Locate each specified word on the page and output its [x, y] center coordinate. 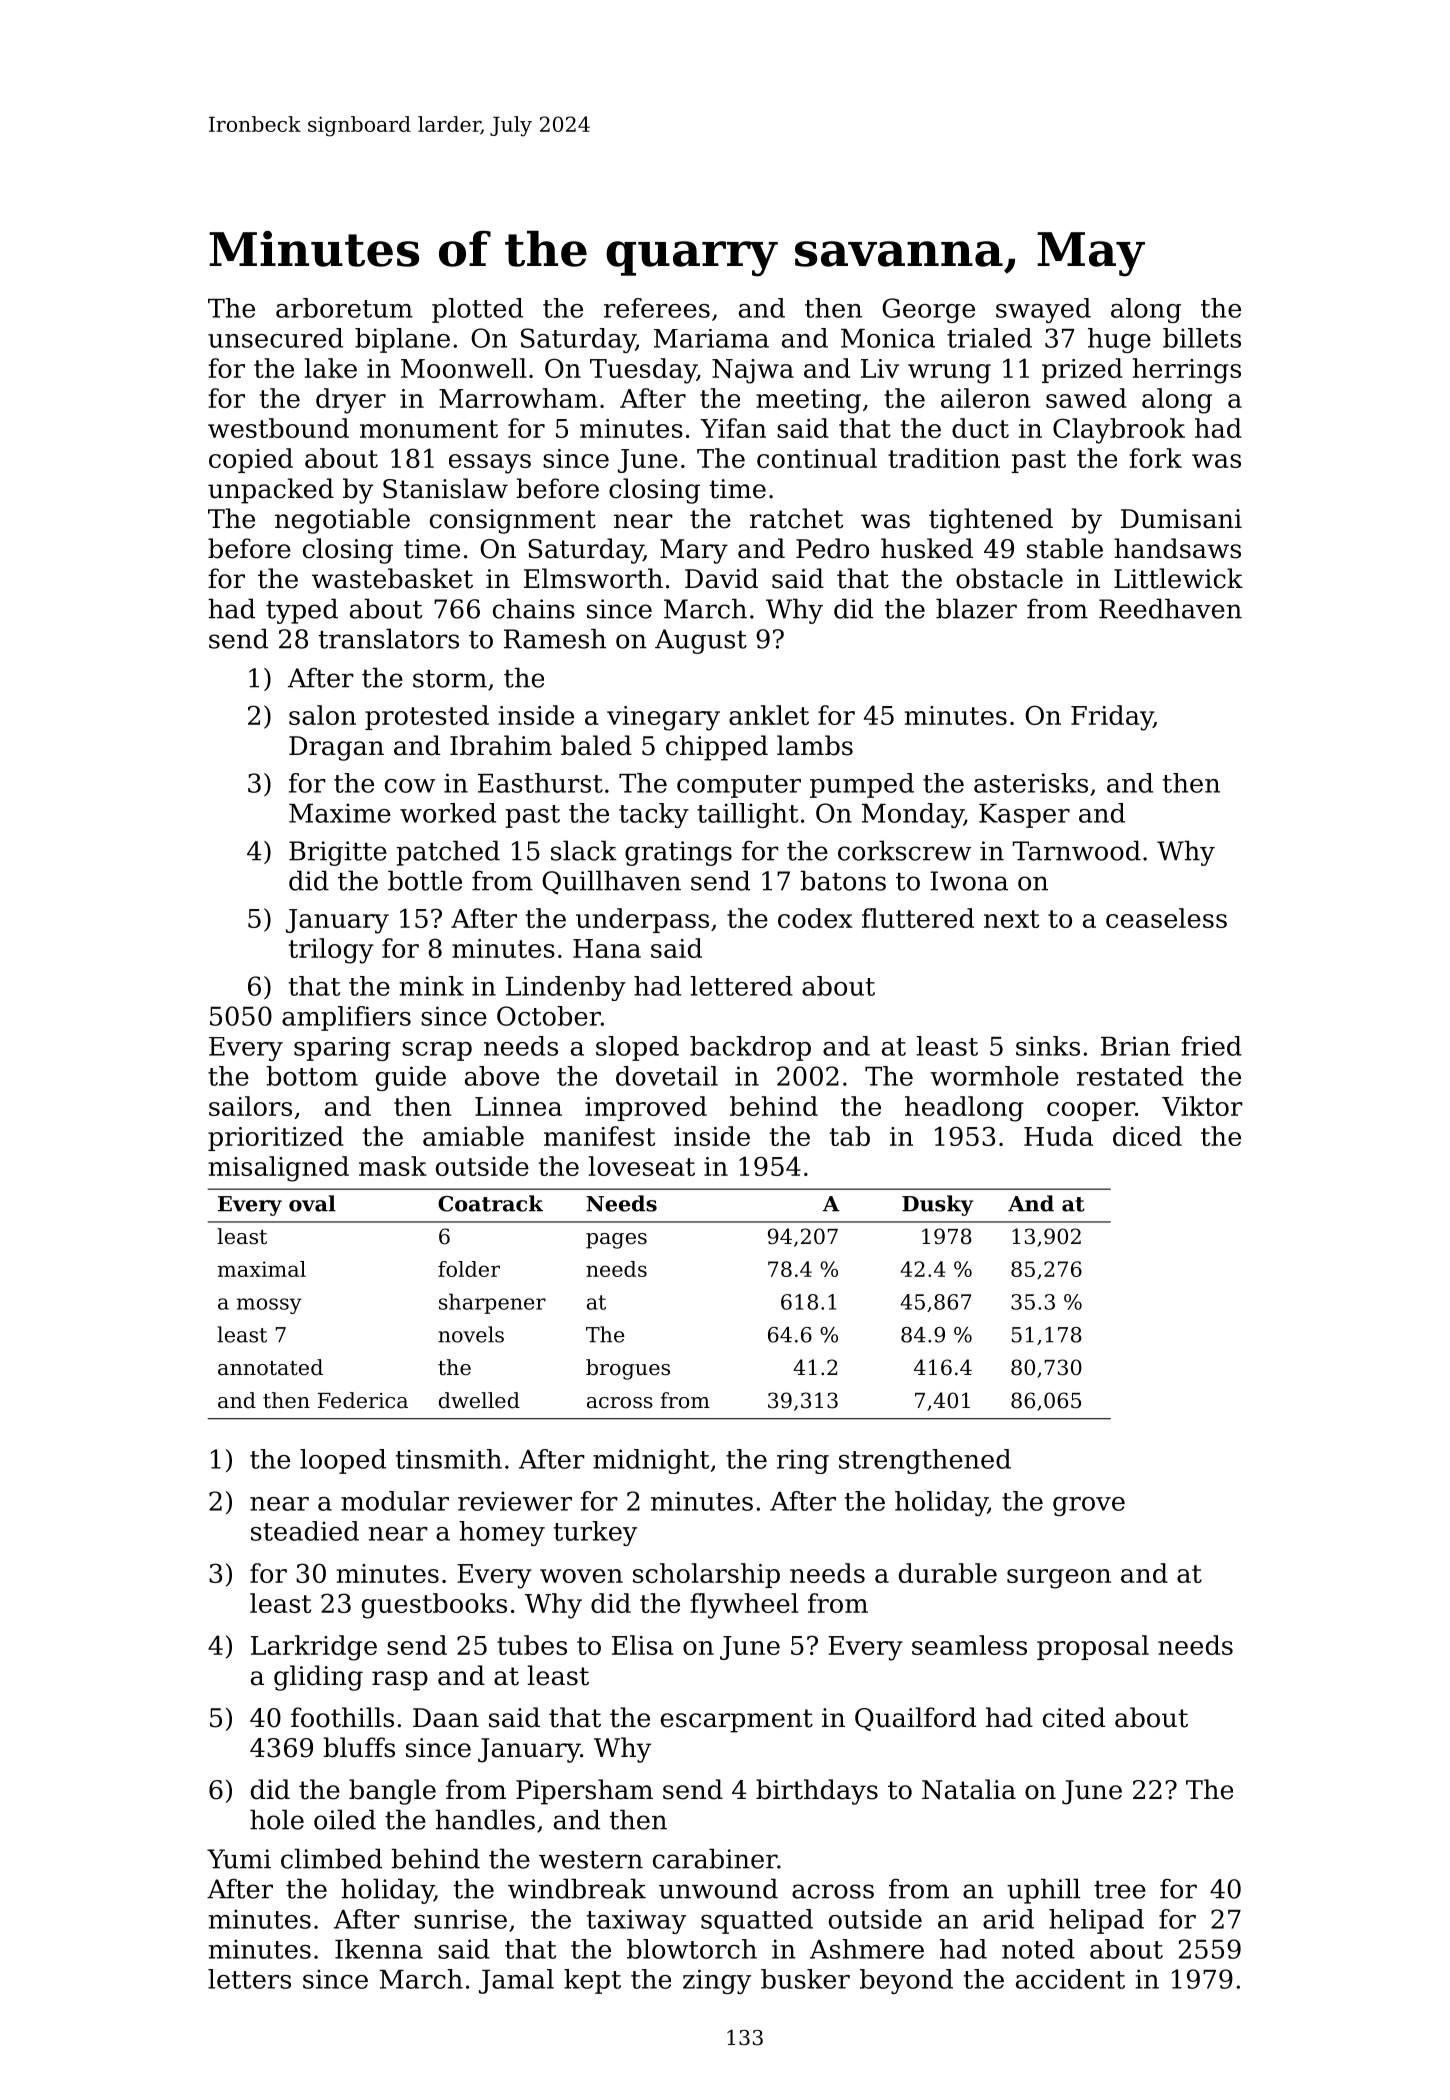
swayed [1043, 310]
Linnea [518, 1106]
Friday [1112, 718]
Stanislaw [445, 488]
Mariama [711, 338]
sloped [637, 1048]
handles [485, 1819]
